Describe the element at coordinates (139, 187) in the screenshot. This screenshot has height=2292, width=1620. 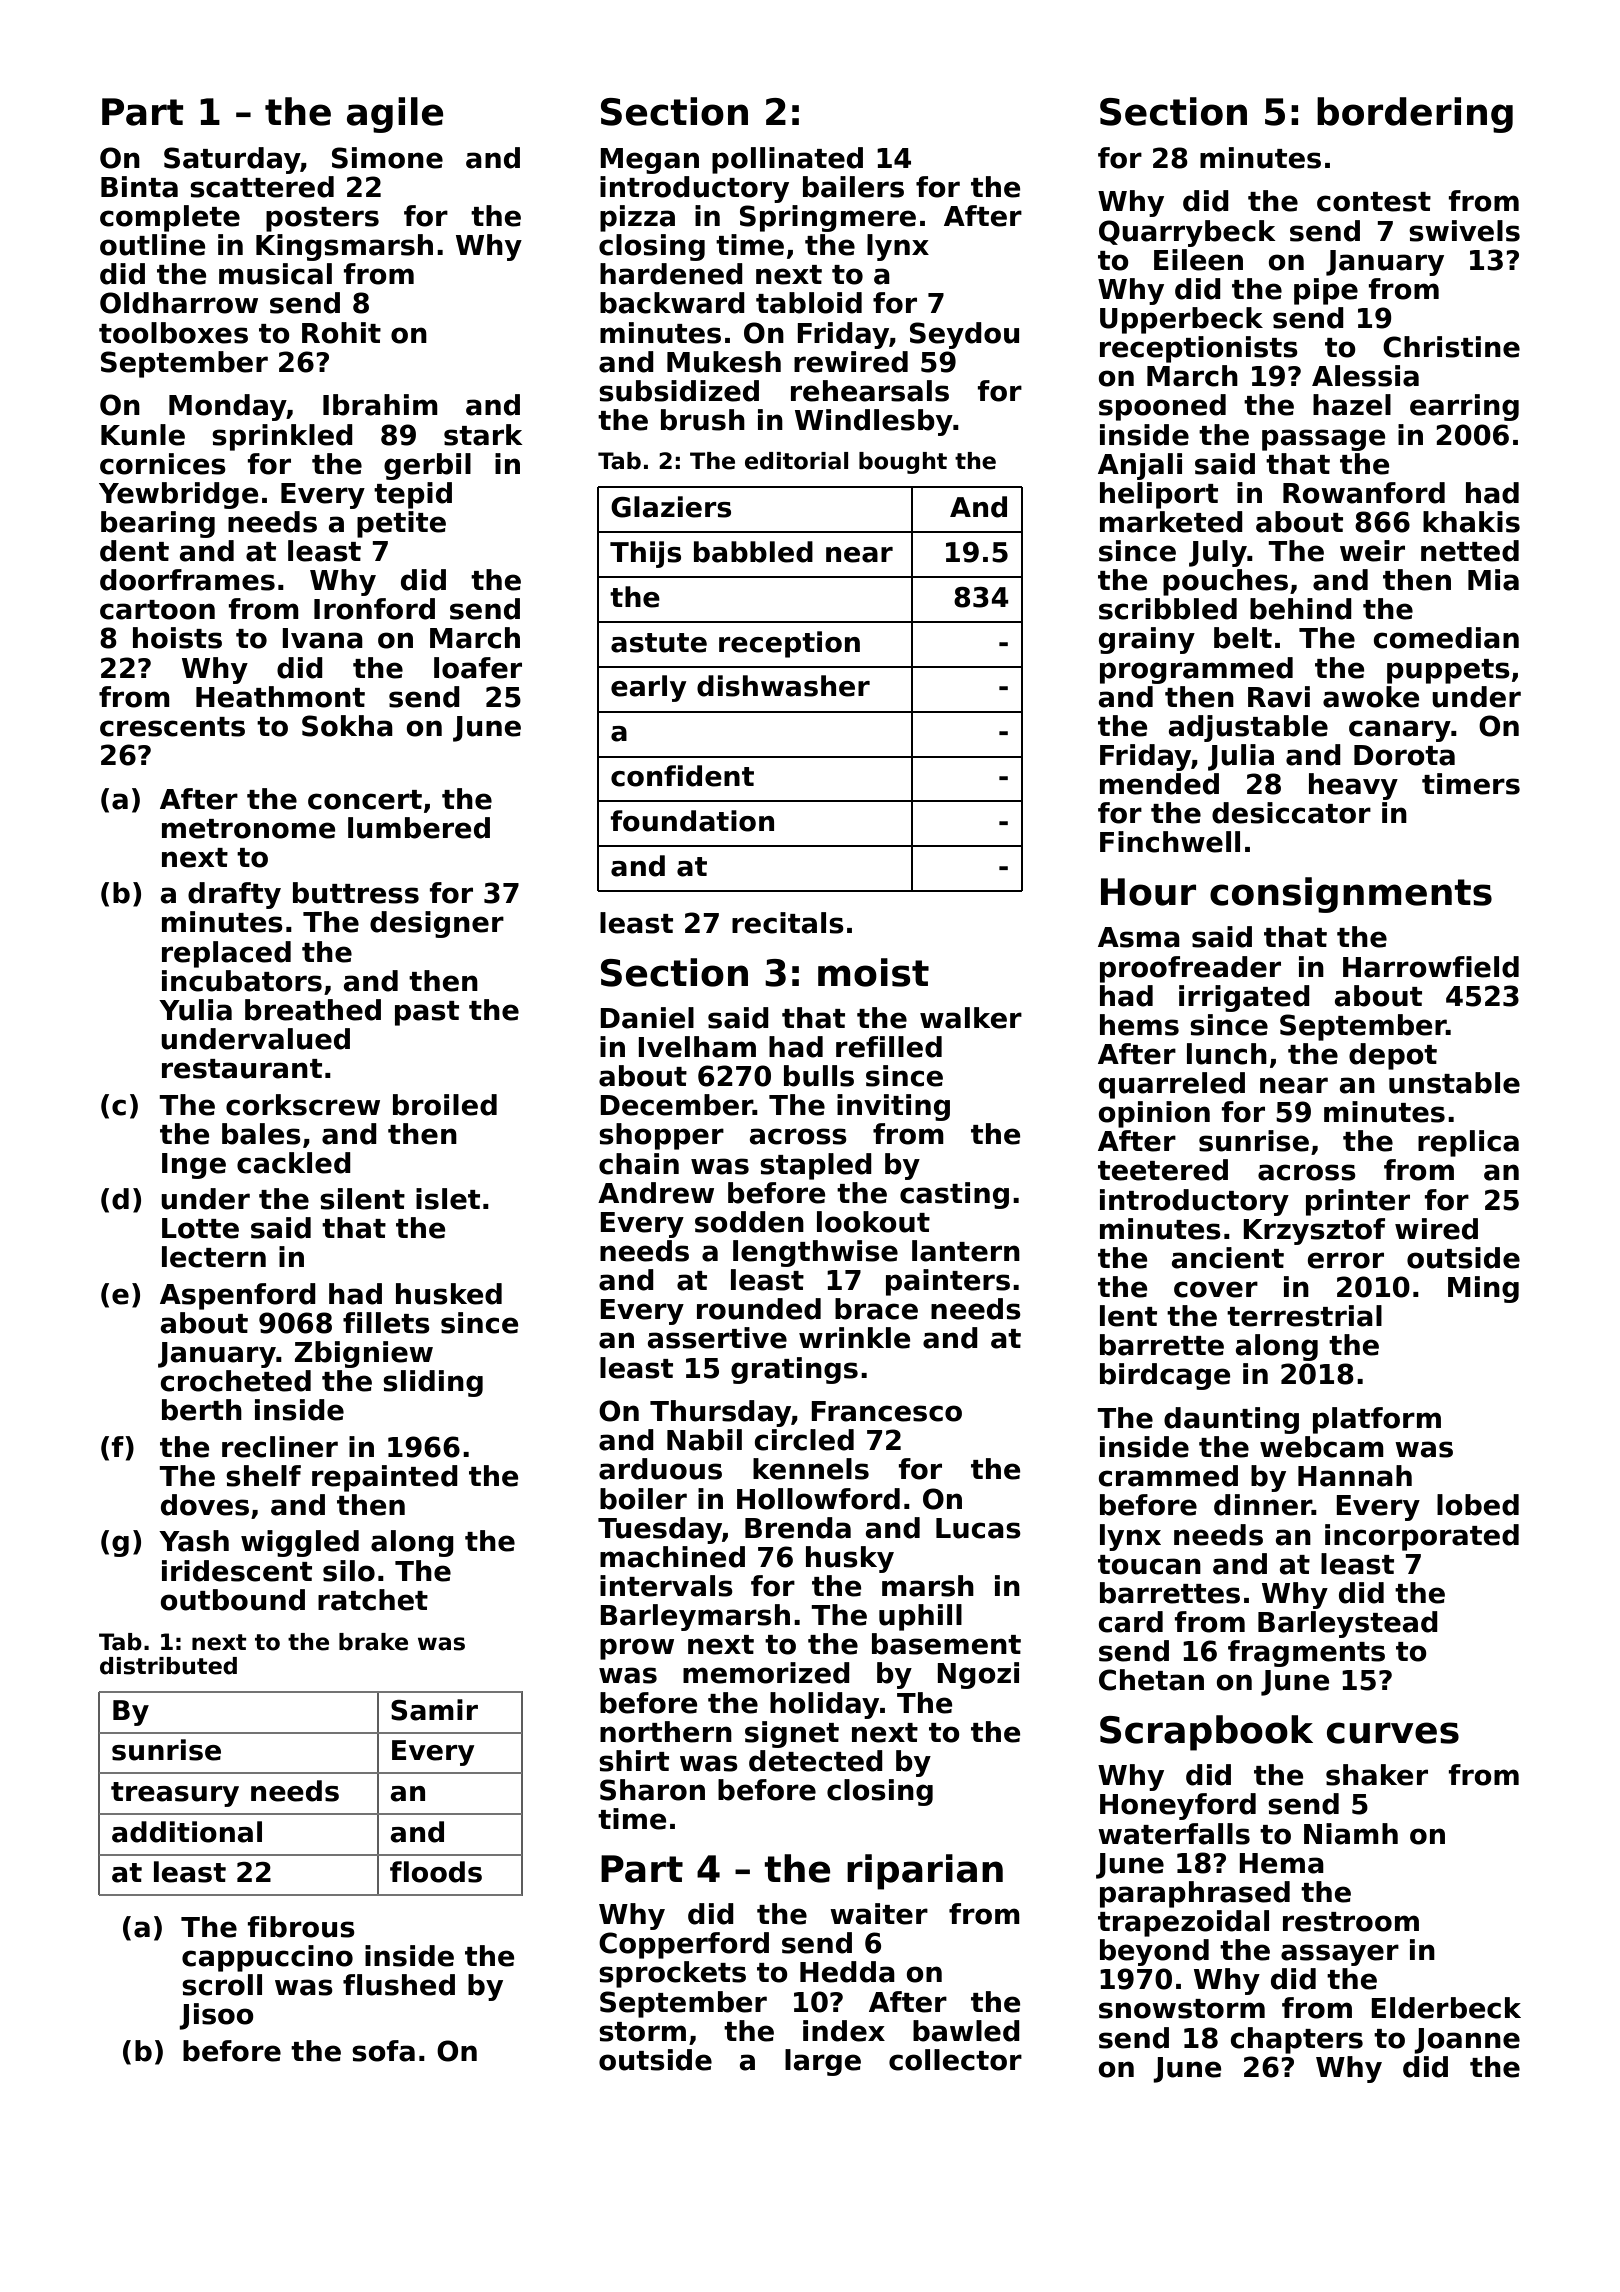
I see `Binta` at that location.
